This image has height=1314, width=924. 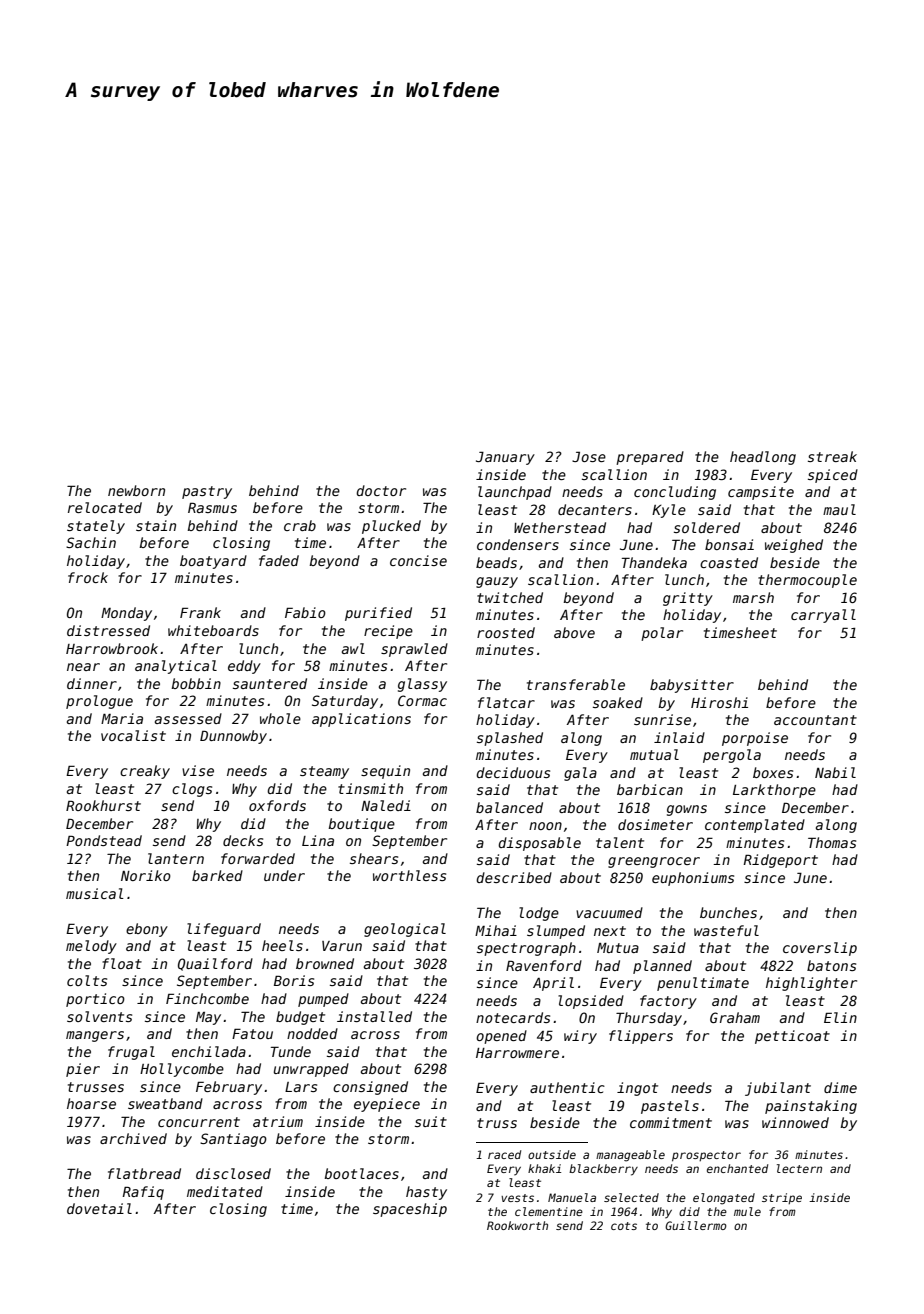 What do you see at coordinates (361, 1173) in the image?
I see `bootlaces` at bounding box center [361, 1173].
